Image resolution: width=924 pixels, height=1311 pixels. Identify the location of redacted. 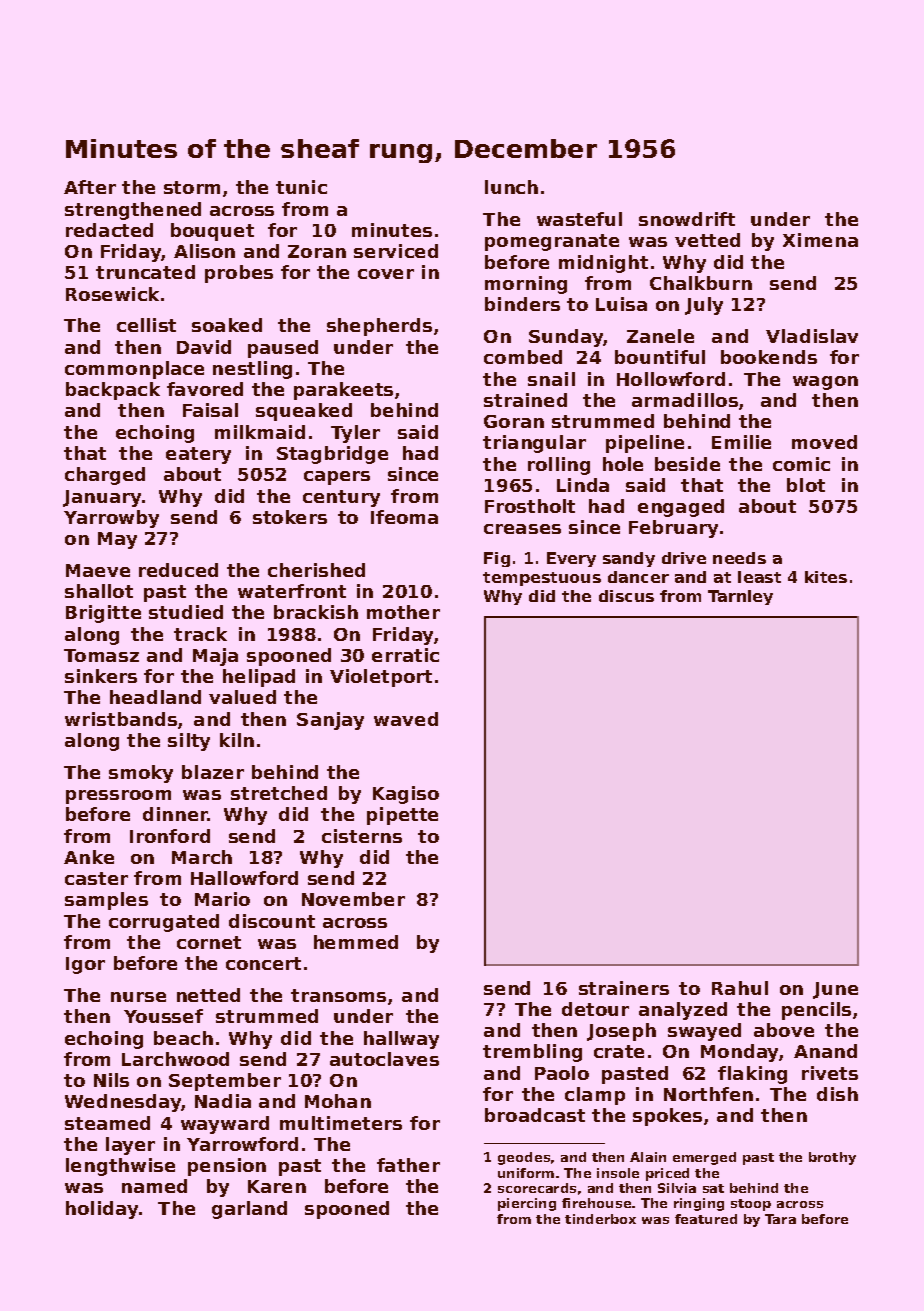
(109, 230).
